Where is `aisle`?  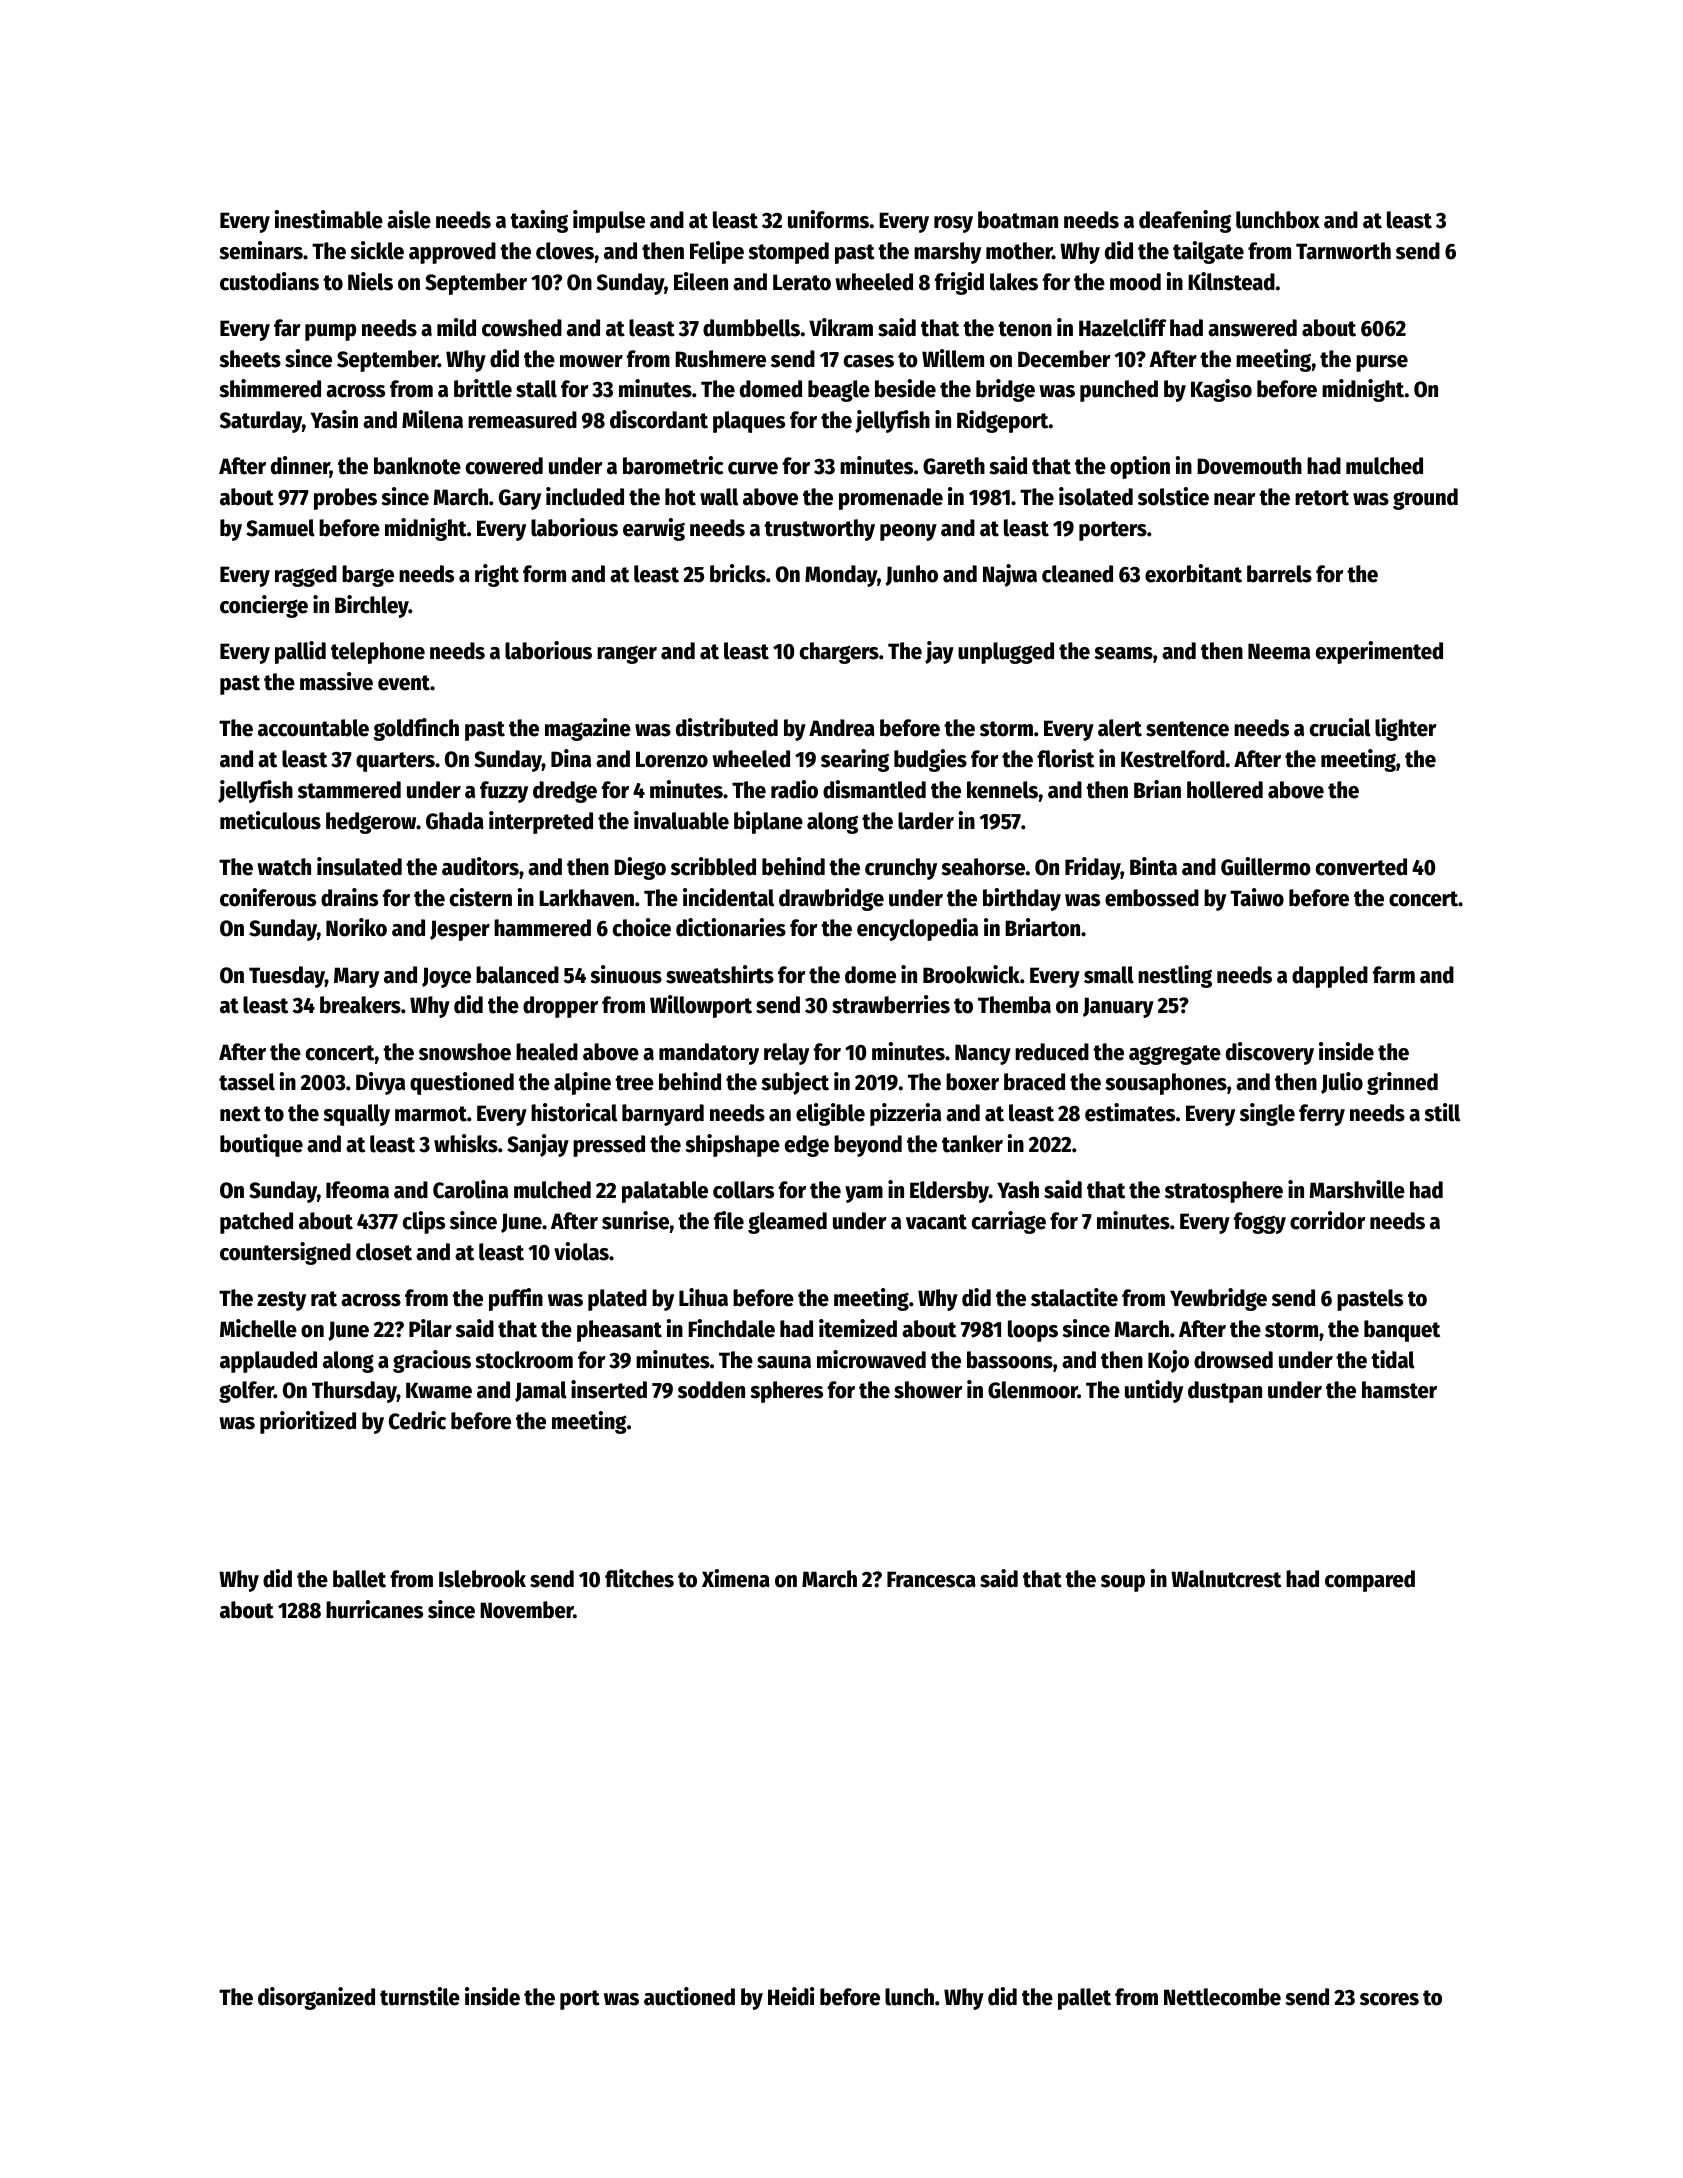 aisle is located at coordinates (409, 219).
